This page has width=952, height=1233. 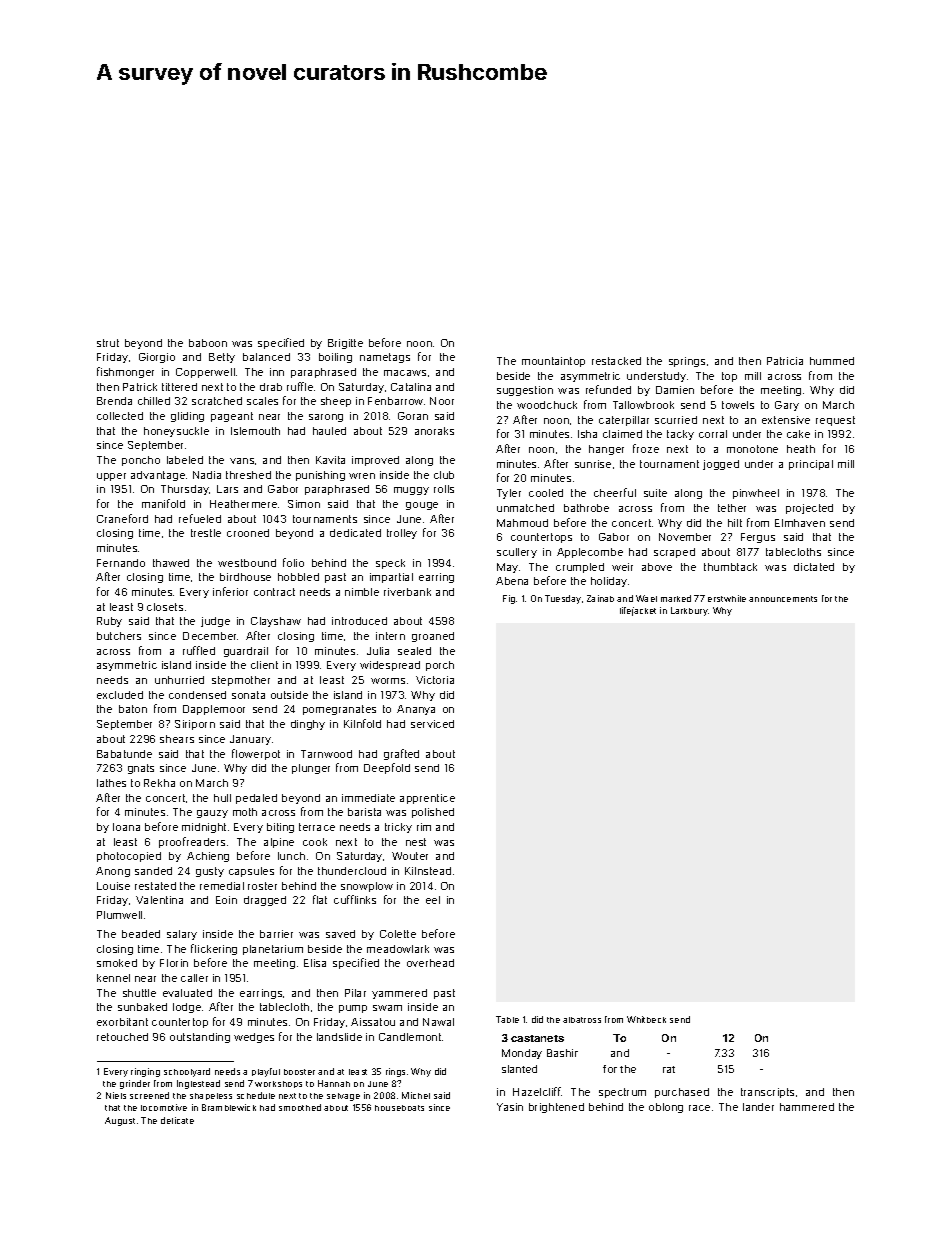 What do you see at coordinates (553, 362) in the page?
I see `mountaintop` at bounding box center [553, 362].
